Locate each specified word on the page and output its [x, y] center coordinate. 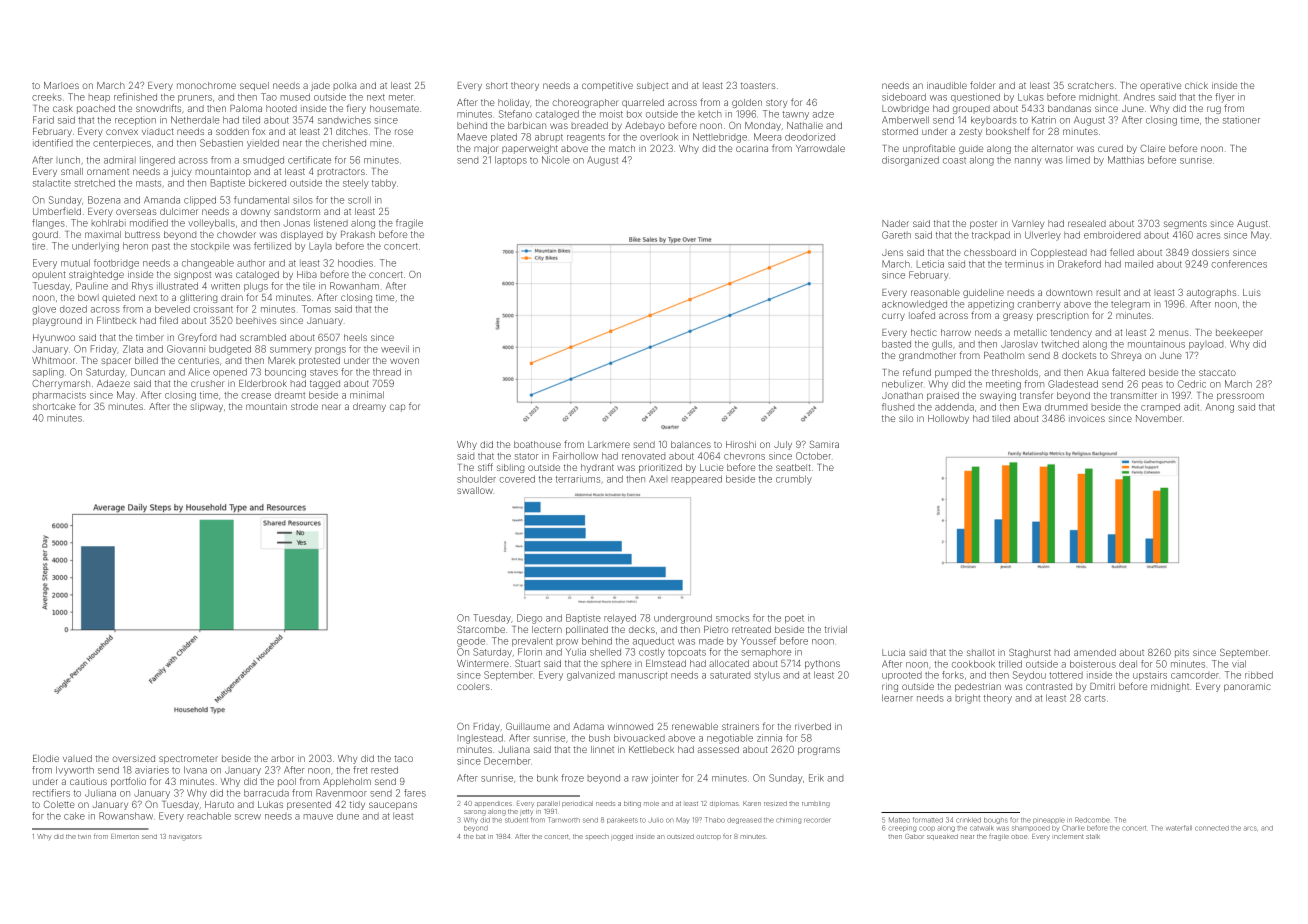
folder [983, 85]
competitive [607, 86]
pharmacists [59, 395]
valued [77, 758]
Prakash [358, 234]
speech [597, 837]
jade [320, 86]
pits [1182, 654]
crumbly [794, 480]
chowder [236, 234]
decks [642, 629]
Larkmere [609, 444]
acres [1208, 236]
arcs [1250, 828]
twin [84, 836]
